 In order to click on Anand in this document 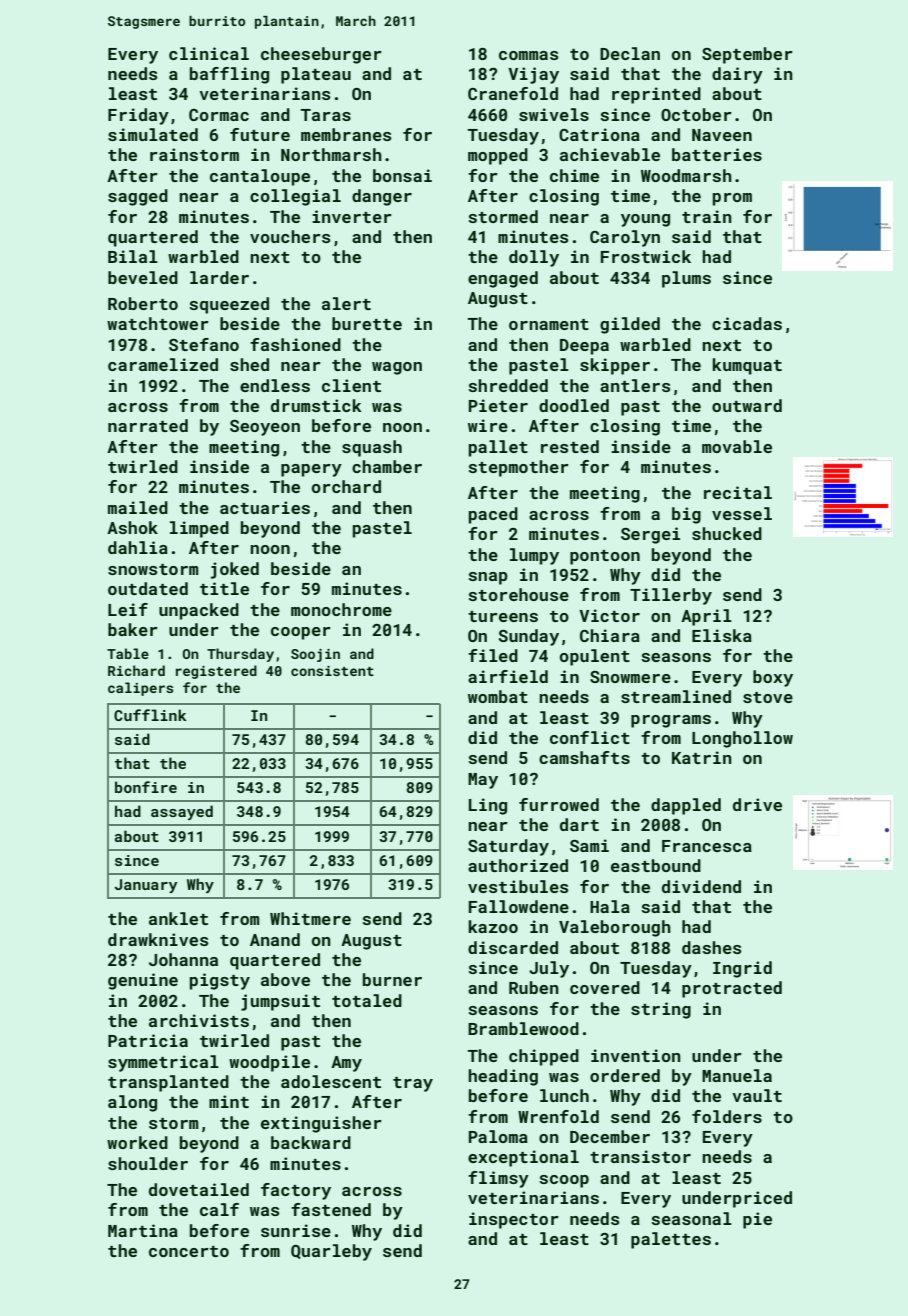, I will do `click(275, 939)`.
